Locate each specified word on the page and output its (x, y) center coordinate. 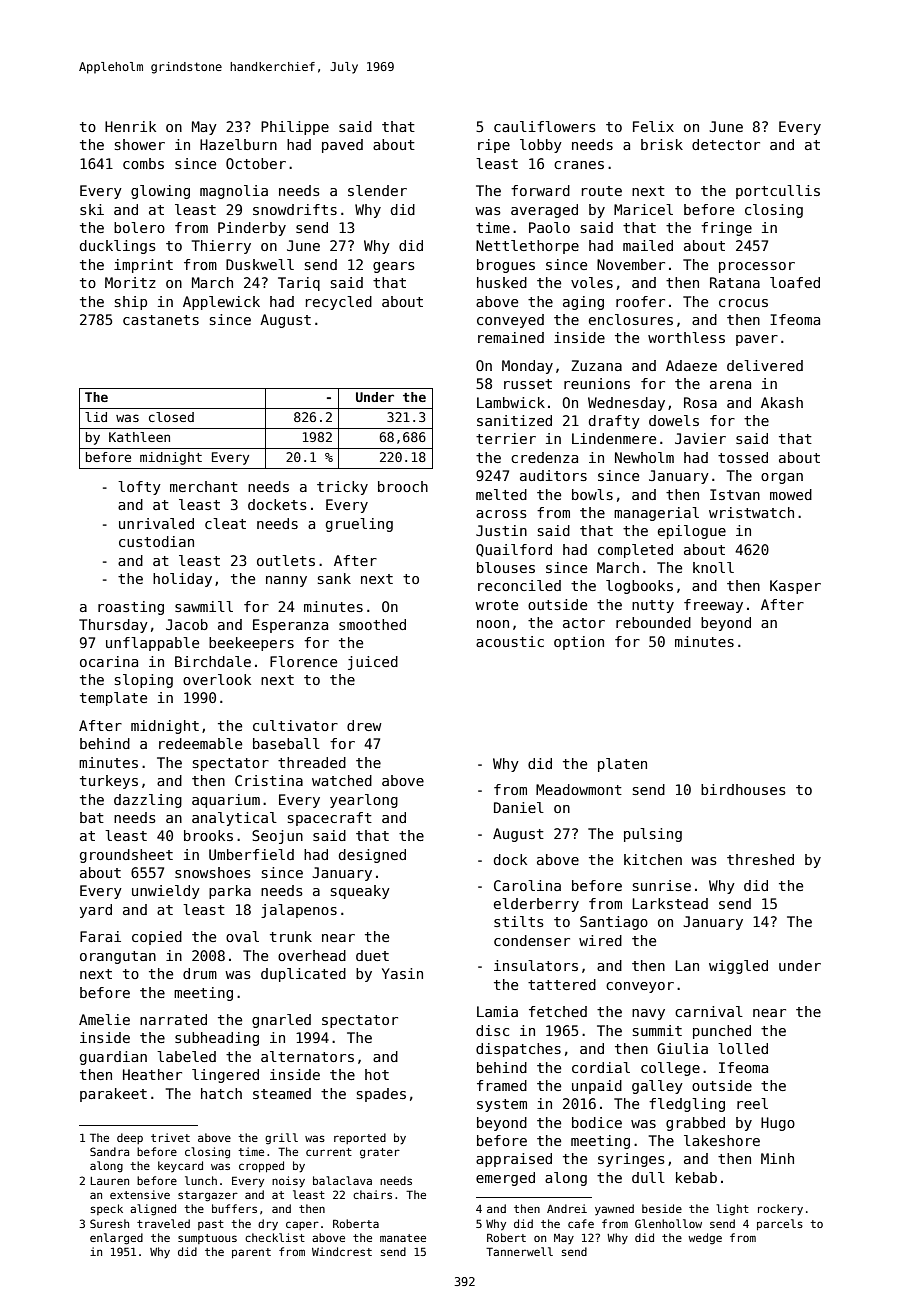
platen (622, 765)
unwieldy (166, 892)
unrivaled (156, 523)
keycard (180, 1166)
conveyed (510, 321)
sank (334, 578)
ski (92, 209)
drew (364, 725)
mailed (648, 245)
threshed (760, 859)
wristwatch (751, 512)
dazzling (148, 801)
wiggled (738, 967)
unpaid (597, 1087)
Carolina (527, 885)
